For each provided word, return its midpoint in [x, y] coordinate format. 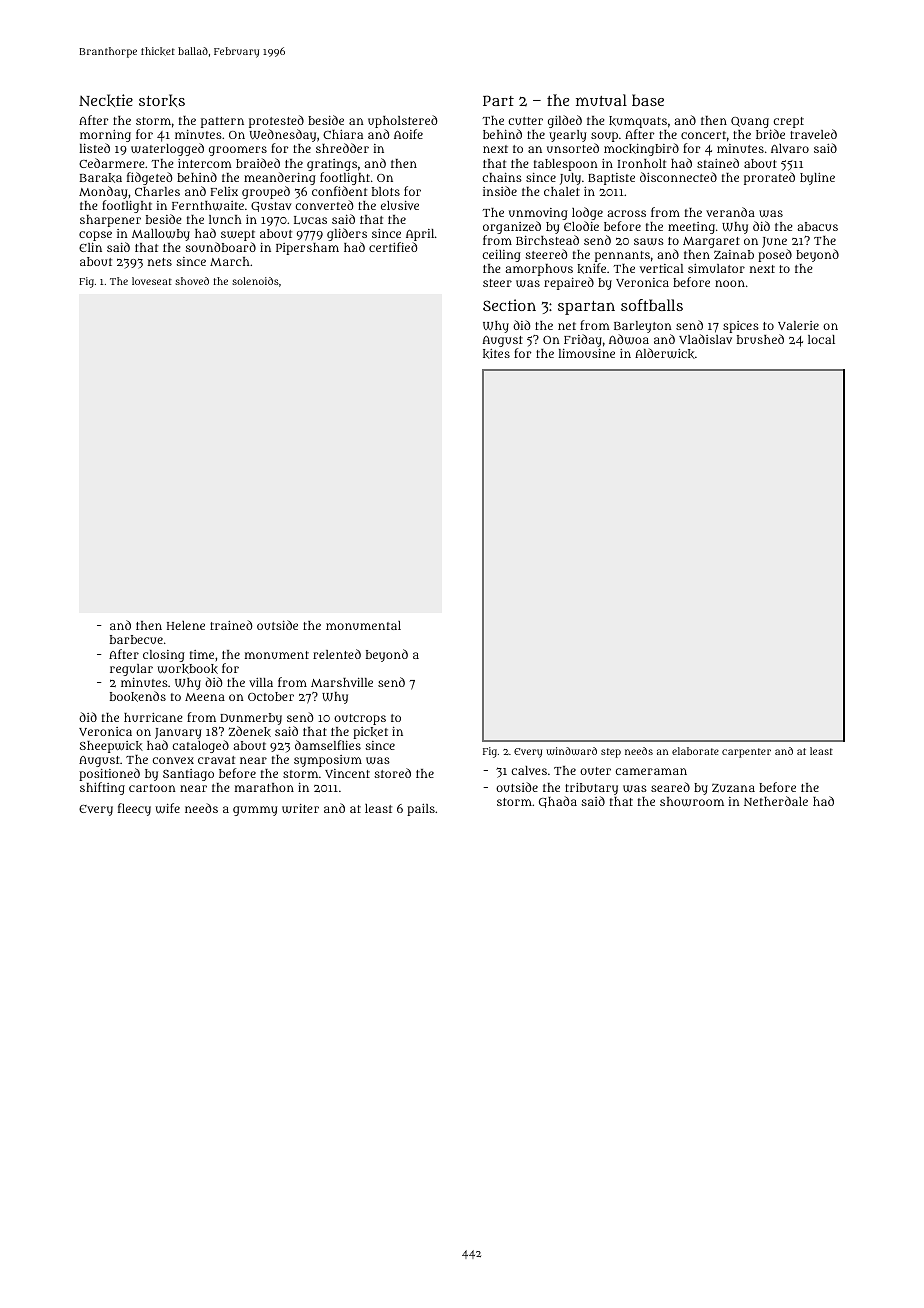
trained [231, 625]
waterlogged [167, 150]
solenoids [255, 281]
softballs [652, 305]
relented [337, 654]
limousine [586, 353]
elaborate [695, 751]
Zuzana [733, 787]
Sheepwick [111, 747]
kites [496, 354]
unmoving [538, 214]
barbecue [136, 639]
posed [775, 255]
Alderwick [665, 353]
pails [421, 810]
